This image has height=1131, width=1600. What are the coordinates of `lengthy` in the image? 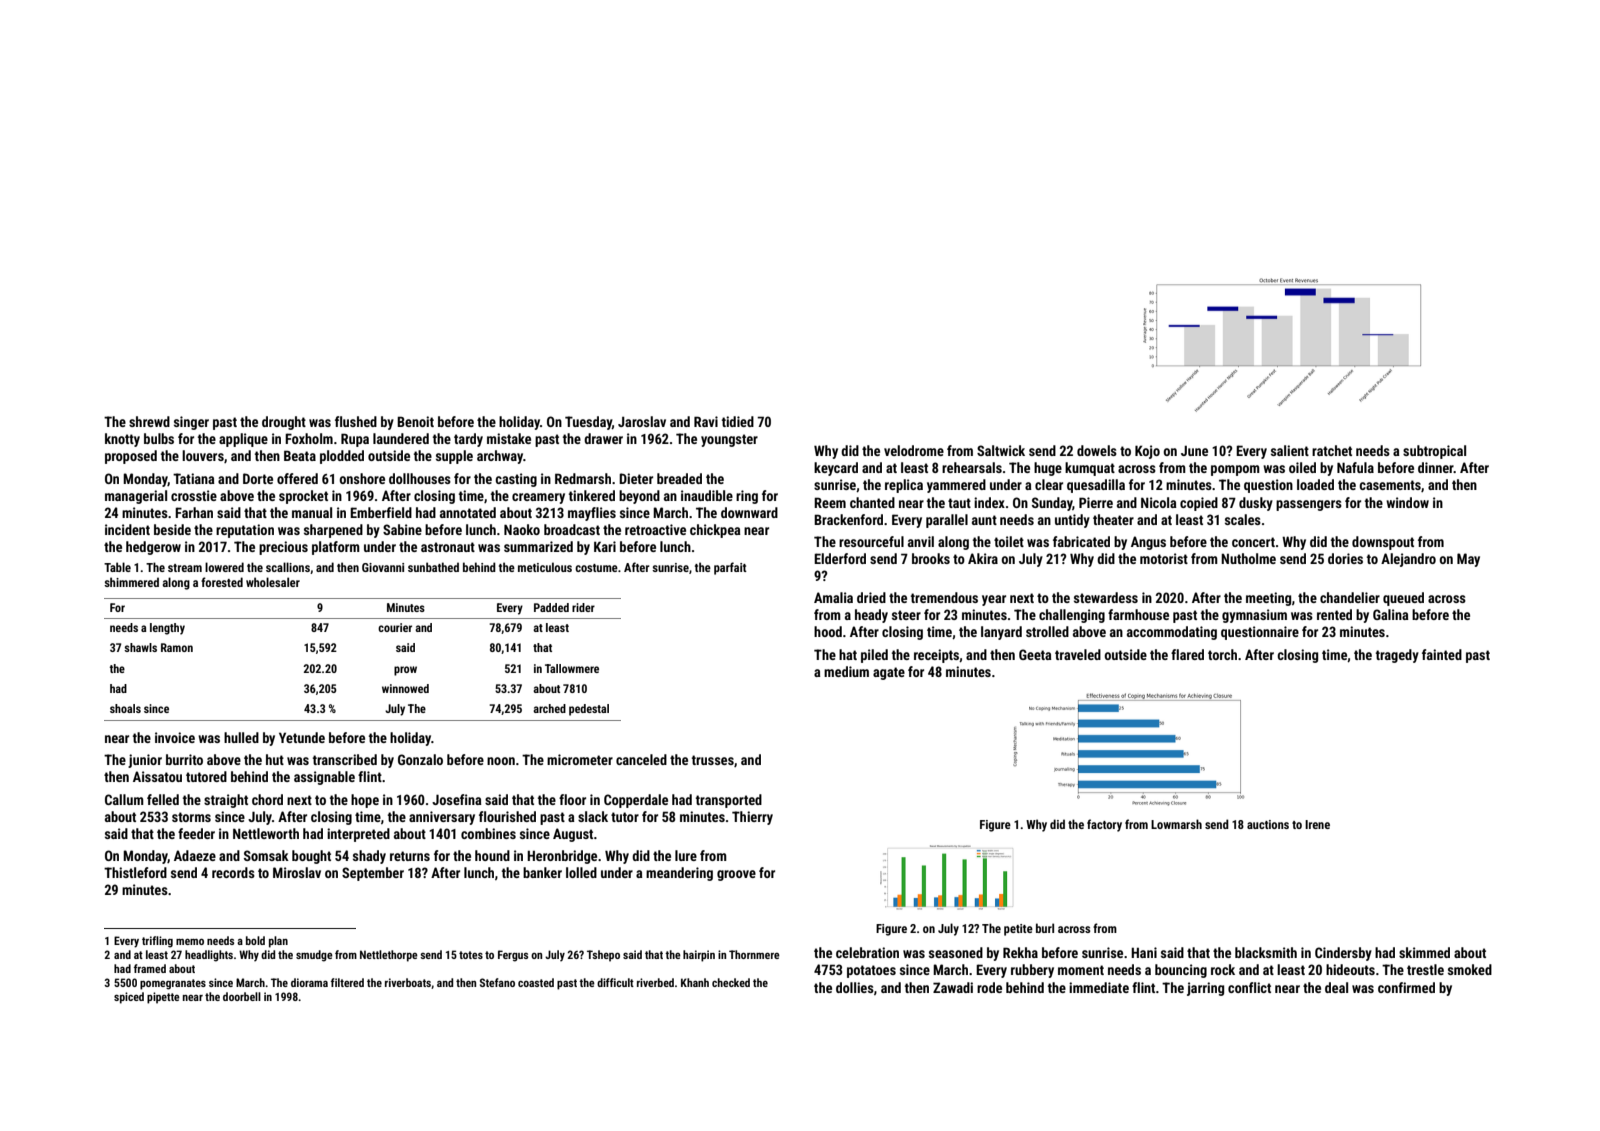 It's located at (167, 629).
